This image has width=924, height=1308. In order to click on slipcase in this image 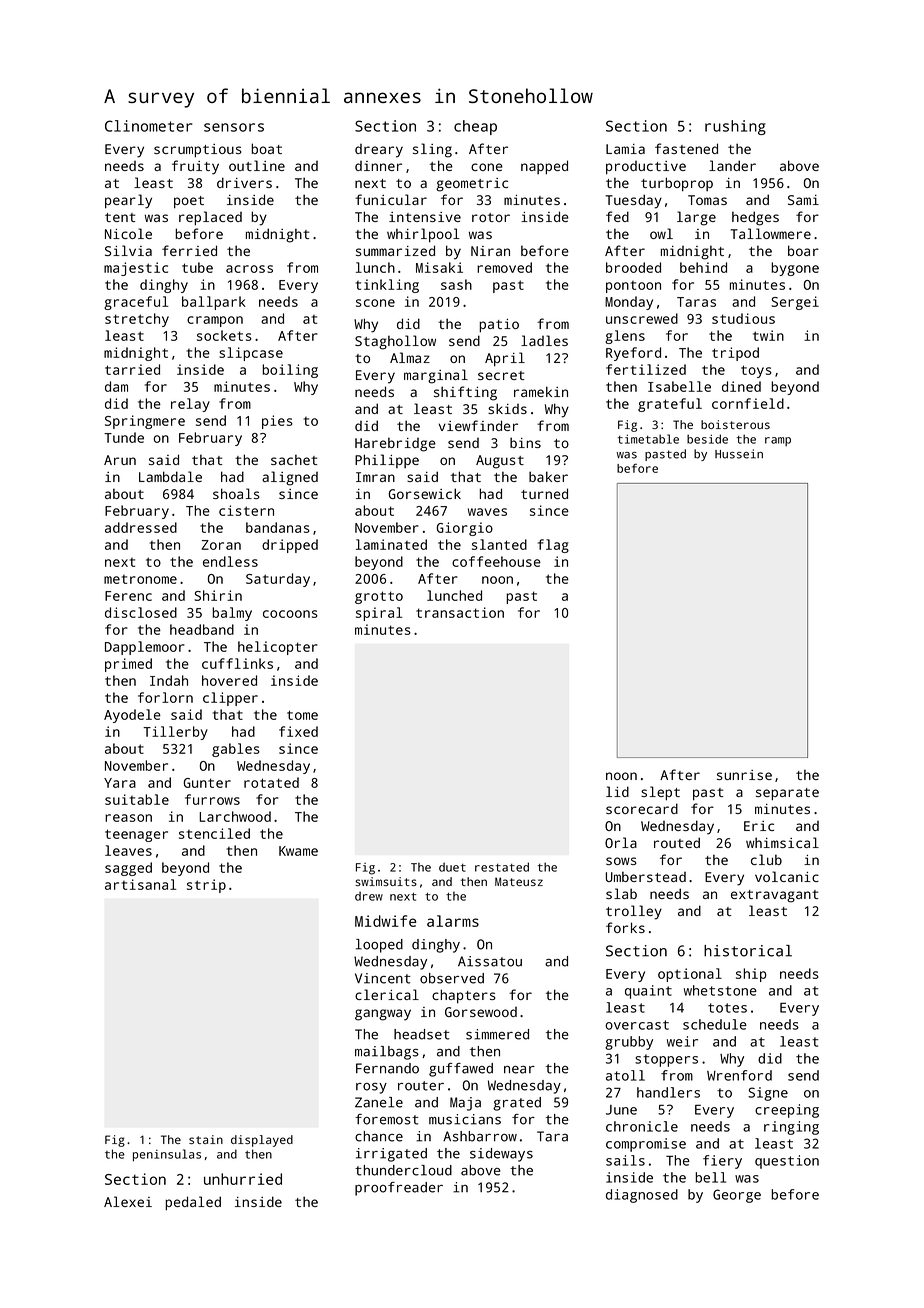, I will do `click(251, 354)`.
